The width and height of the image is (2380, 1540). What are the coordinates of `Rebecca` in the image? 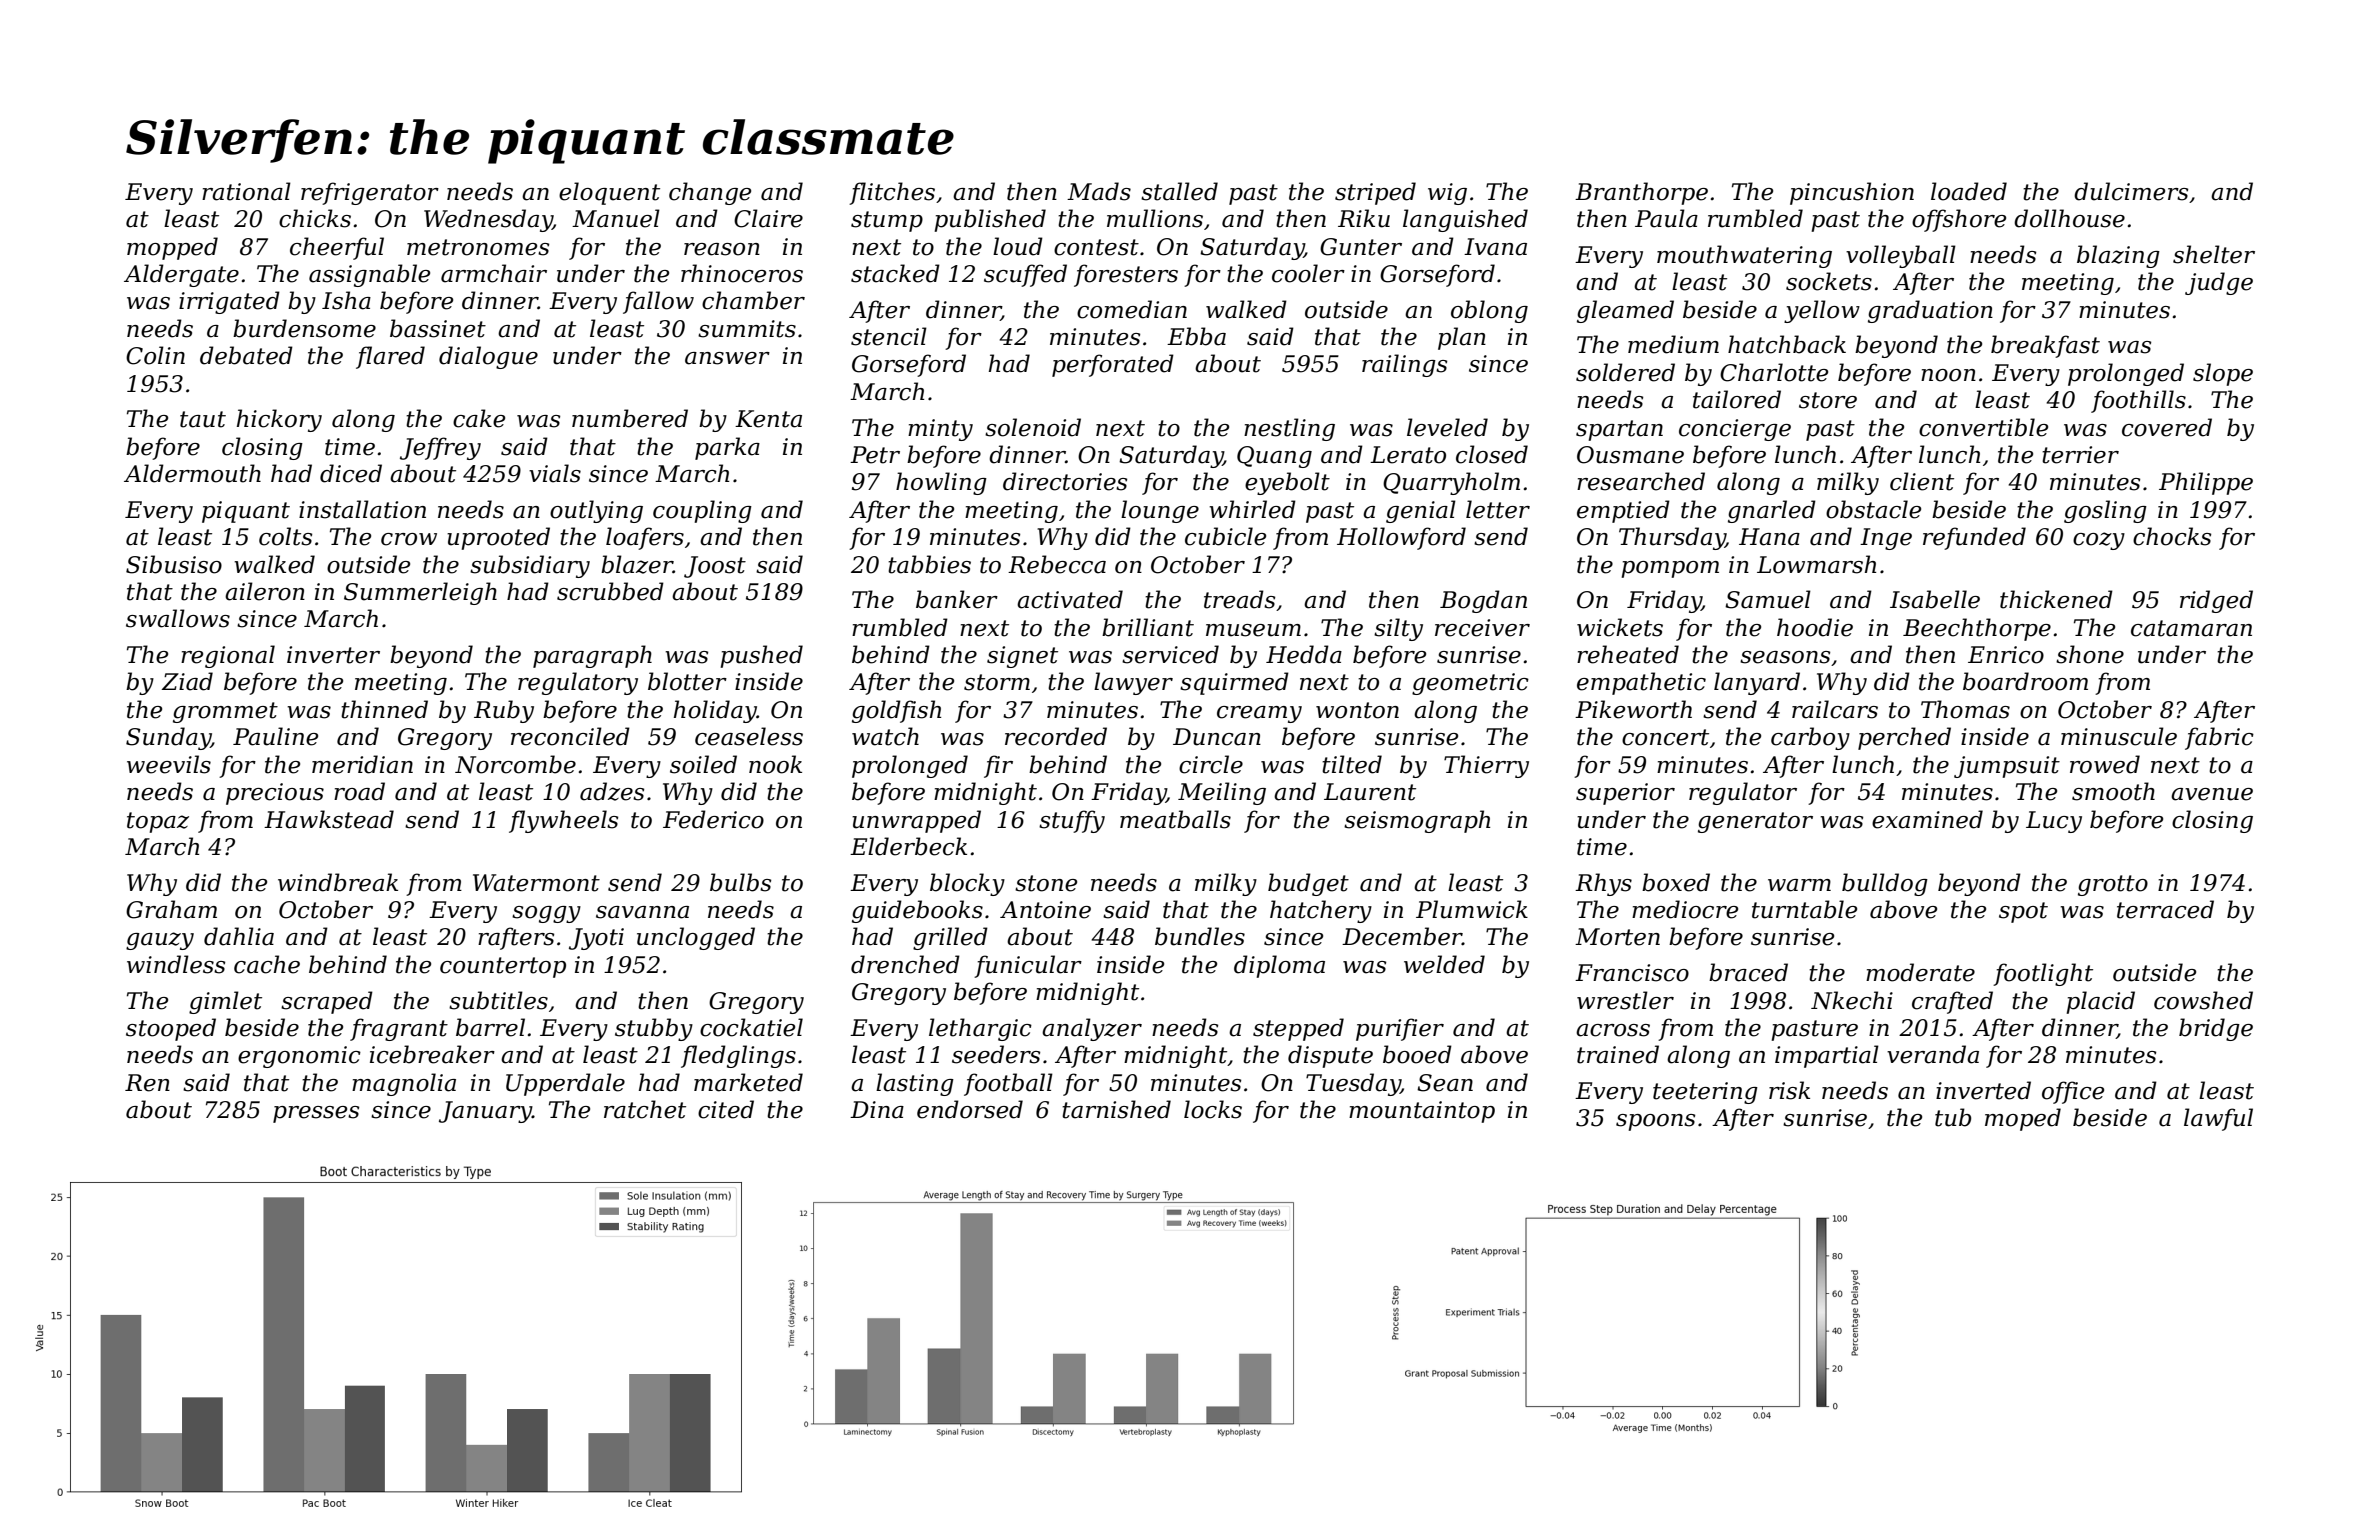 It's located at (1057, 564).
